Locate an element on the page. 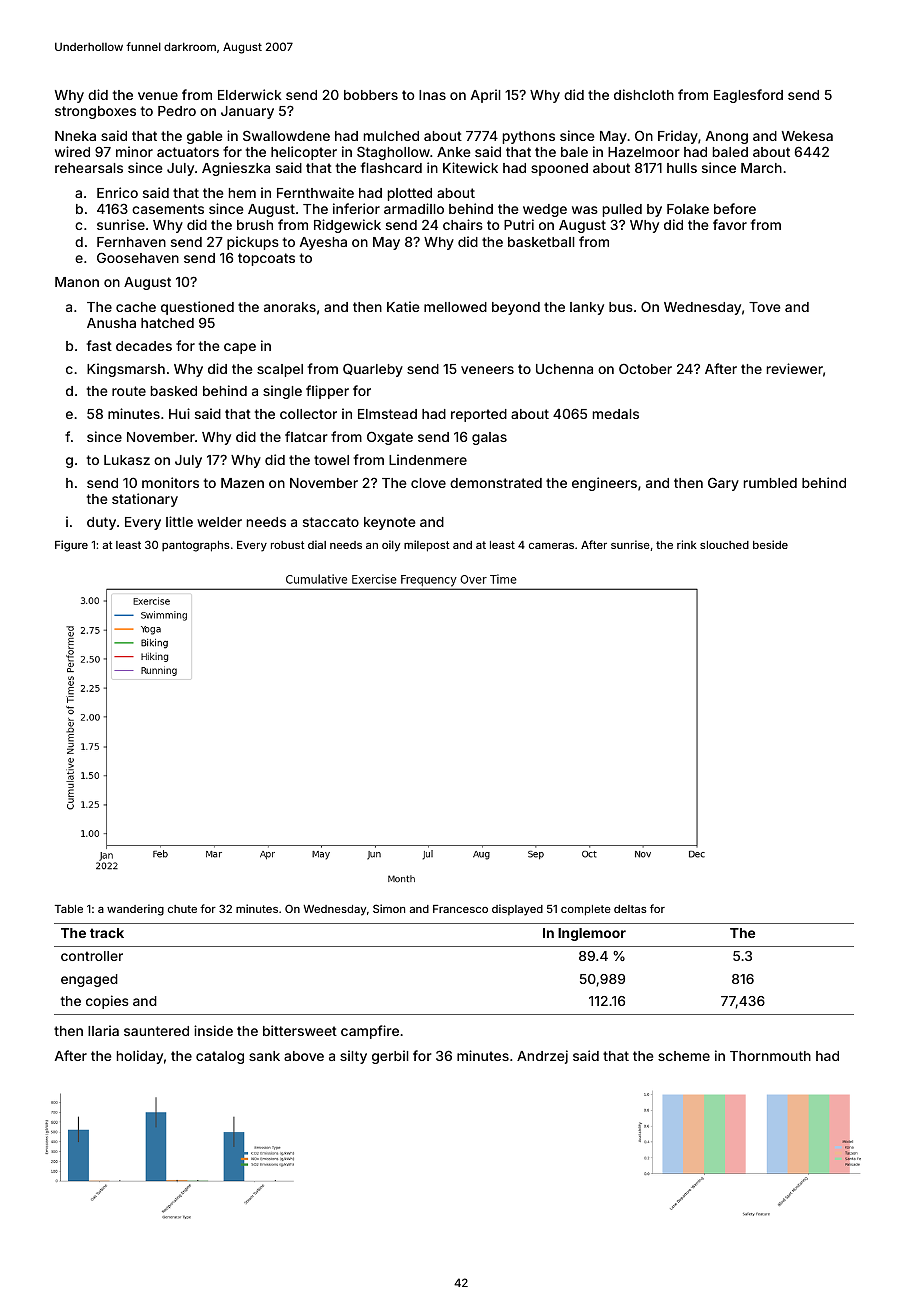 The height and width of the document is (1316, 908). Thornmouth is located at coordinates (770, 1056).
